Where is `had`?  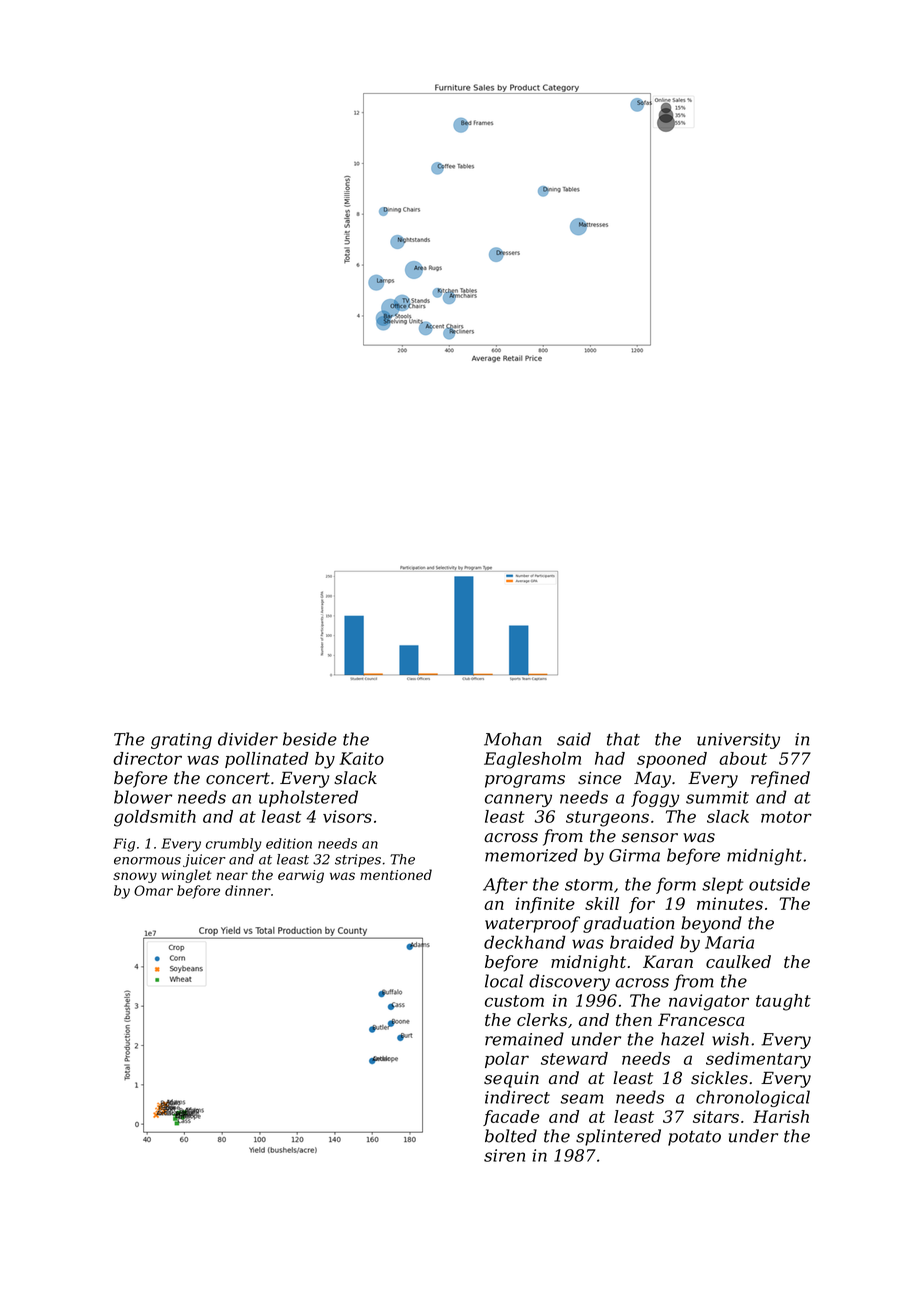
had is located at coordinates (610, 758).
